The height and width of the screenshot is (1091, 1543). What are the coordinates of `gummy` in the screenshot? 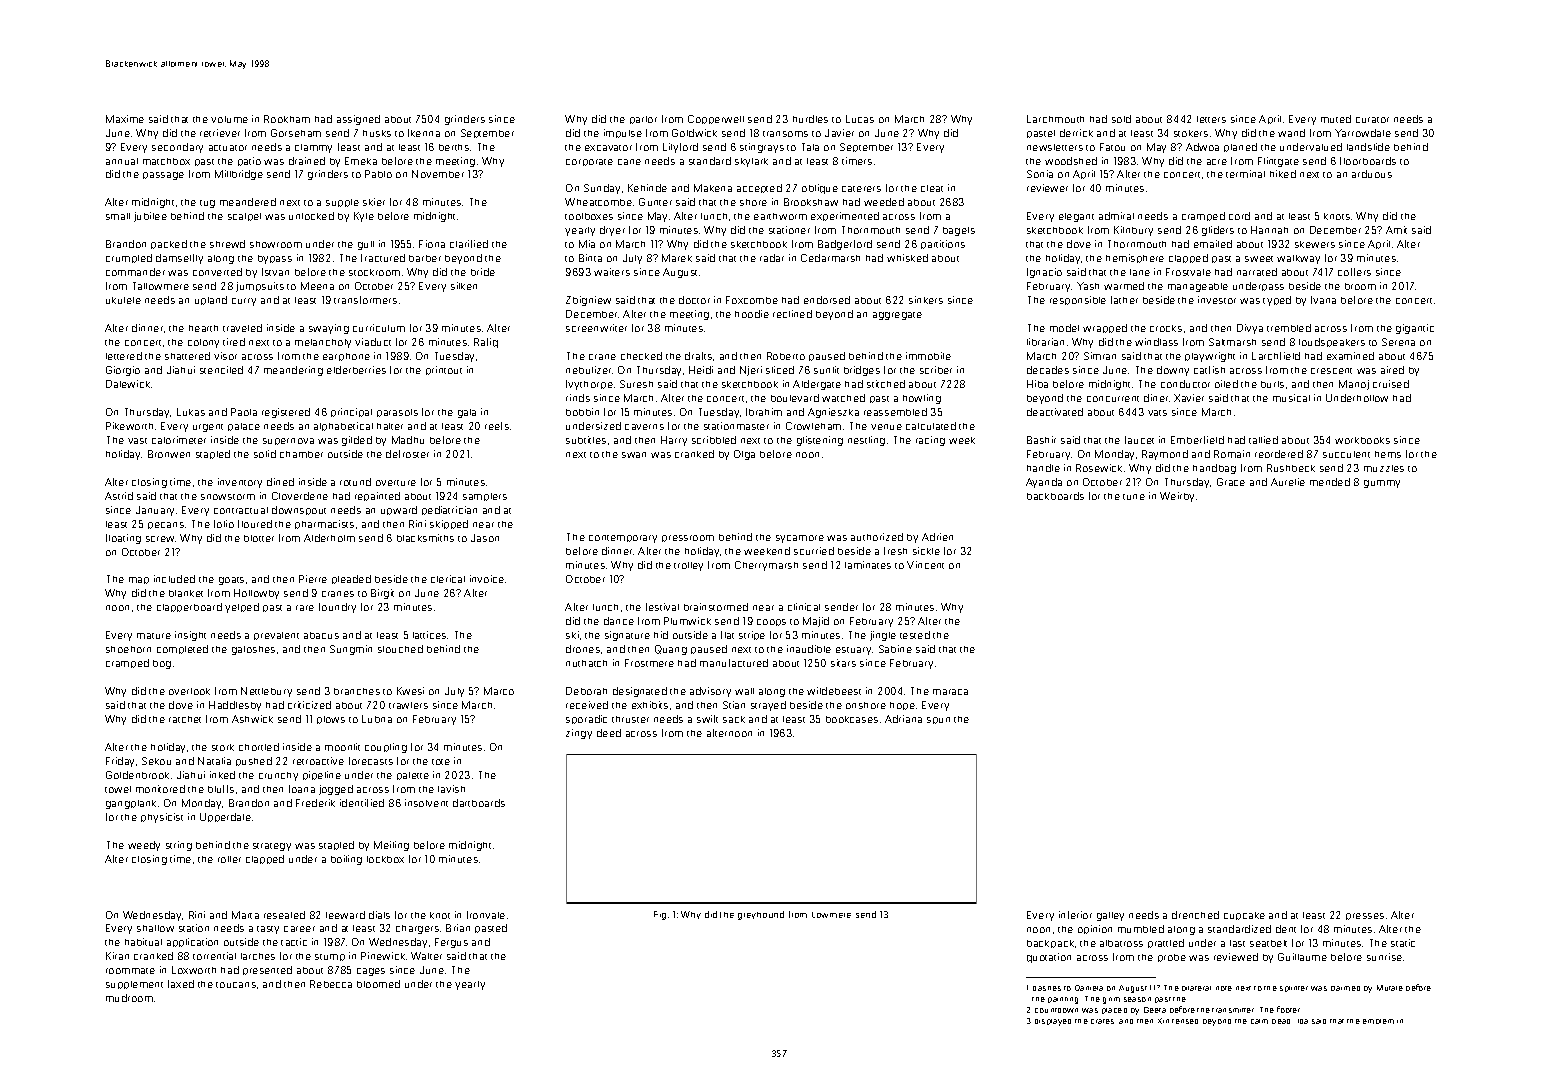 It's located at (1382, 484).
